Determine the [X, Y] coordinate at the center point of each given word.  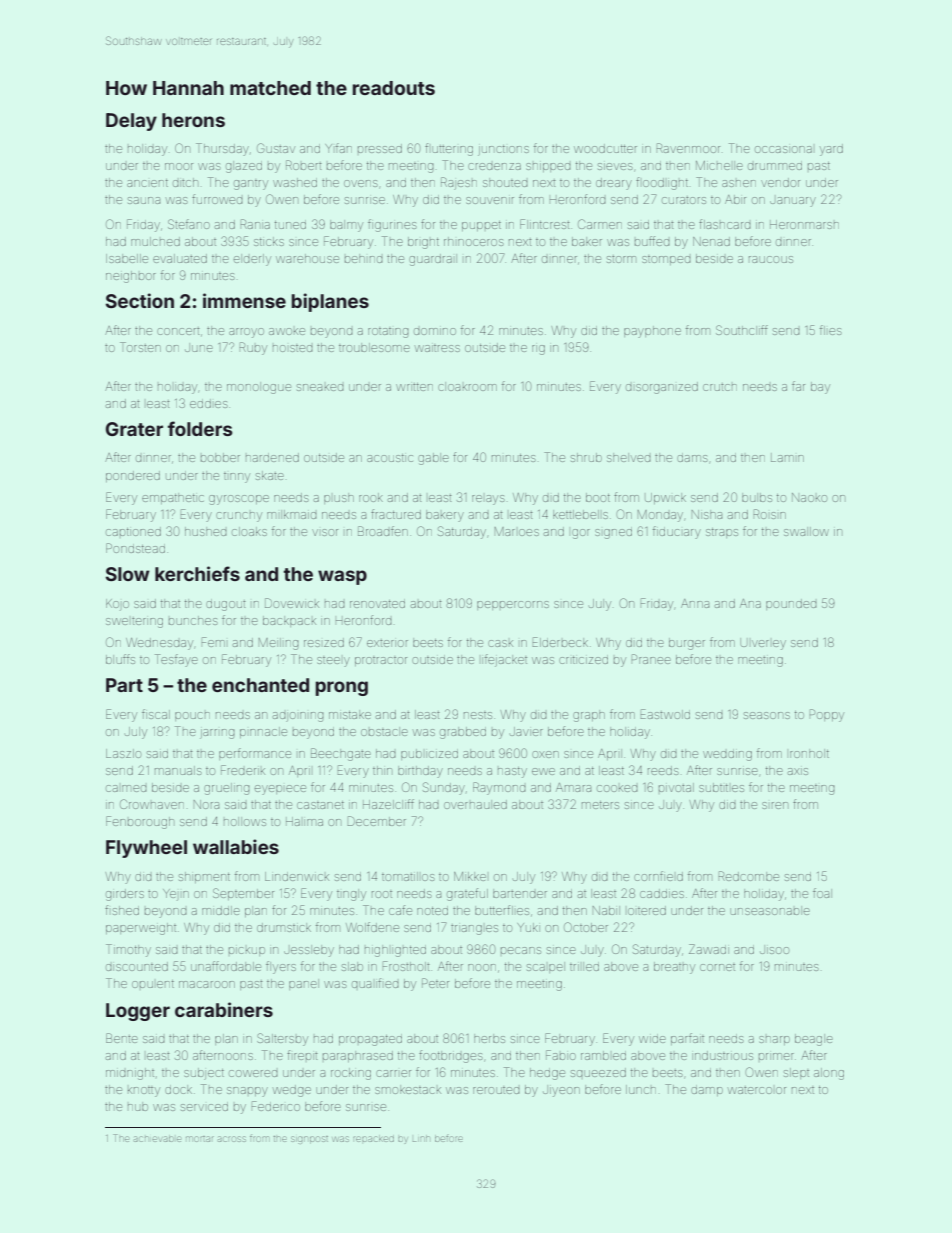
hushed [206, 531]
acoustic [390, 458]
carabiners [224, 1009]
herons [193, 120]
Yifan [338, 148]
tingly [351, 895]
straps [722, 533]
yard [831, 150]
